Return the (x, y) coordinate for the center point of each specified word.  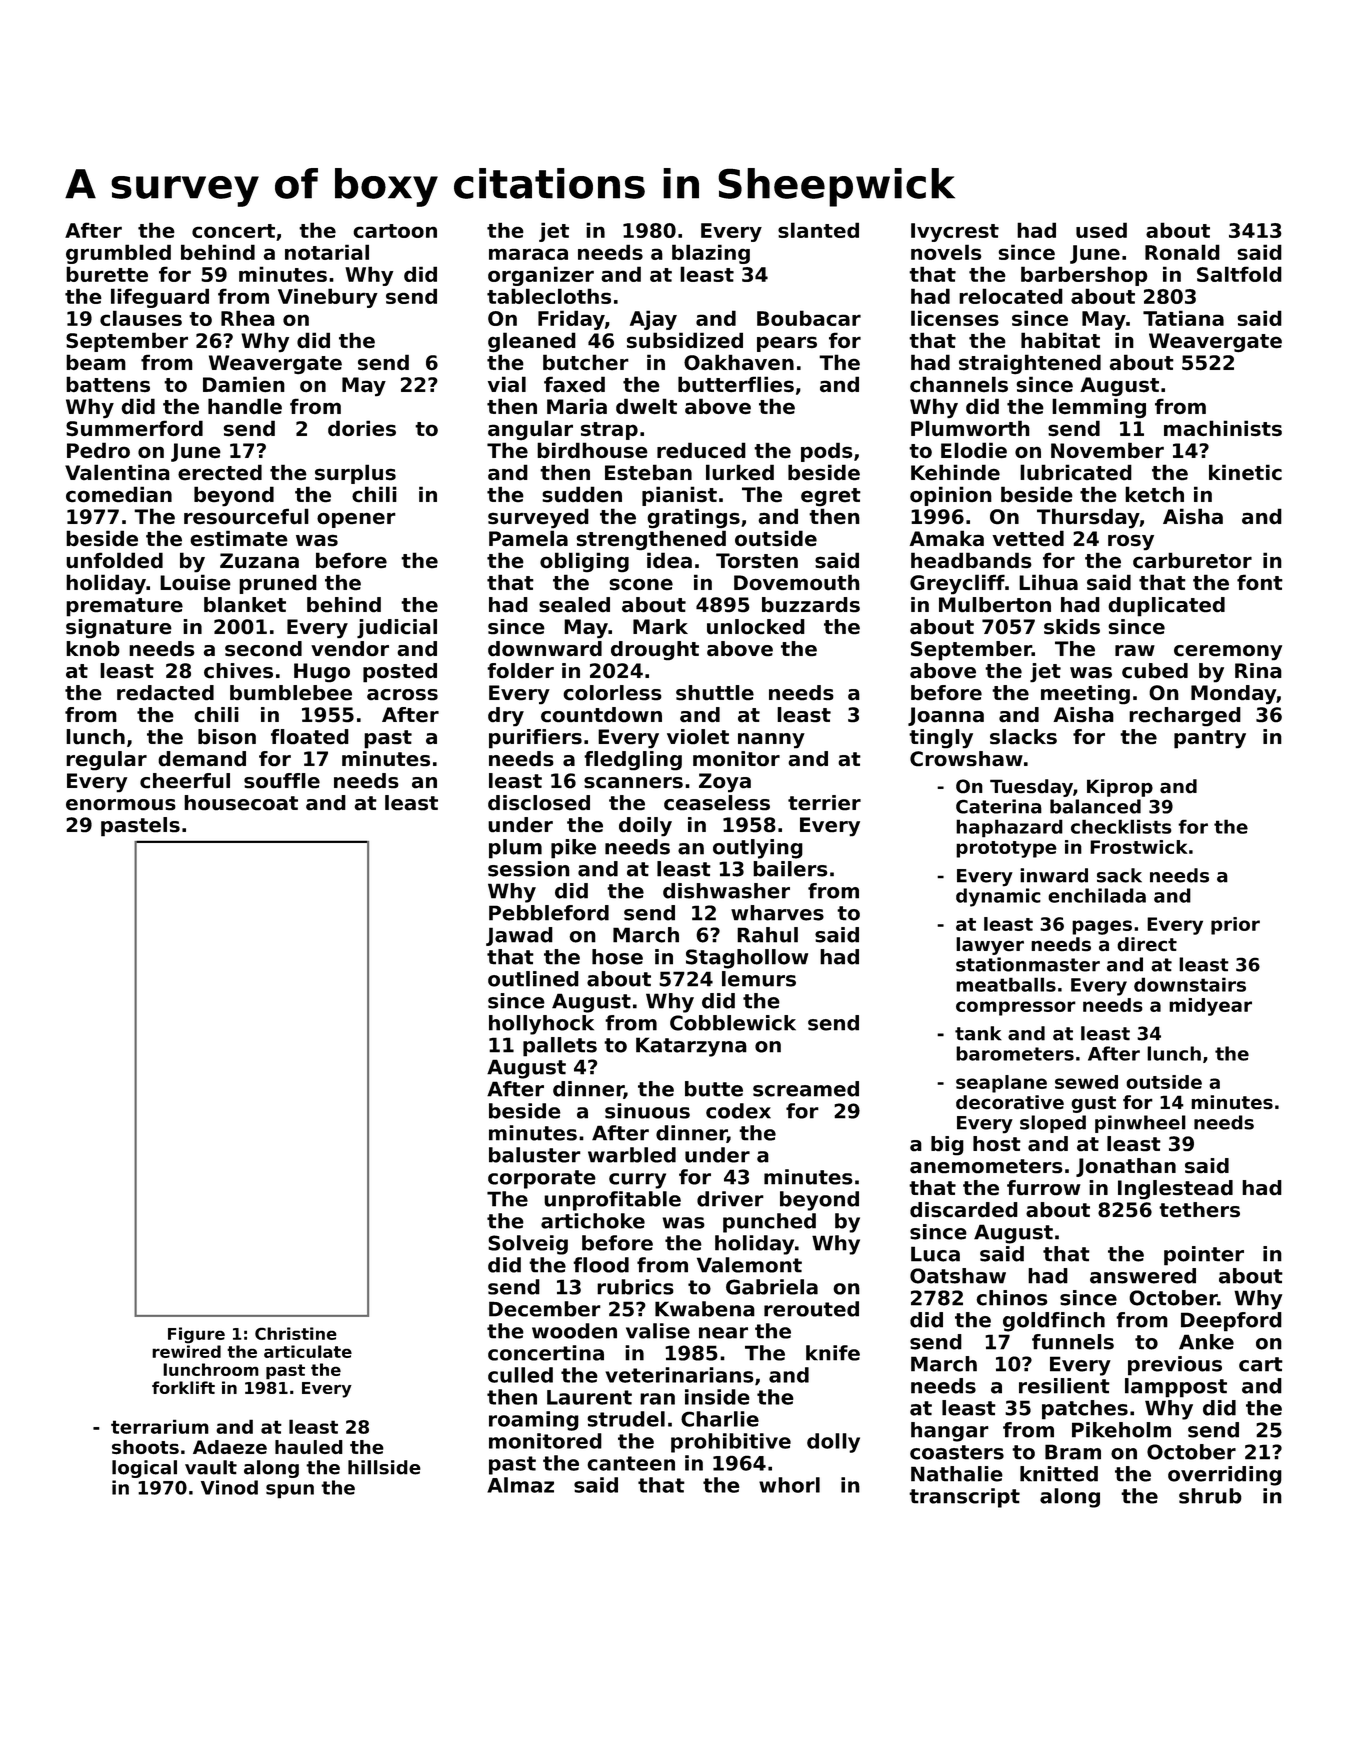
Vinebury (328, 298)
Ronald (1182, 252)
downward (545, 649)
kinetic (1245, 472)
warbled (632, 1155)
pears (787, 344)
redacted (165, 693)
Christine (296, 1333)
